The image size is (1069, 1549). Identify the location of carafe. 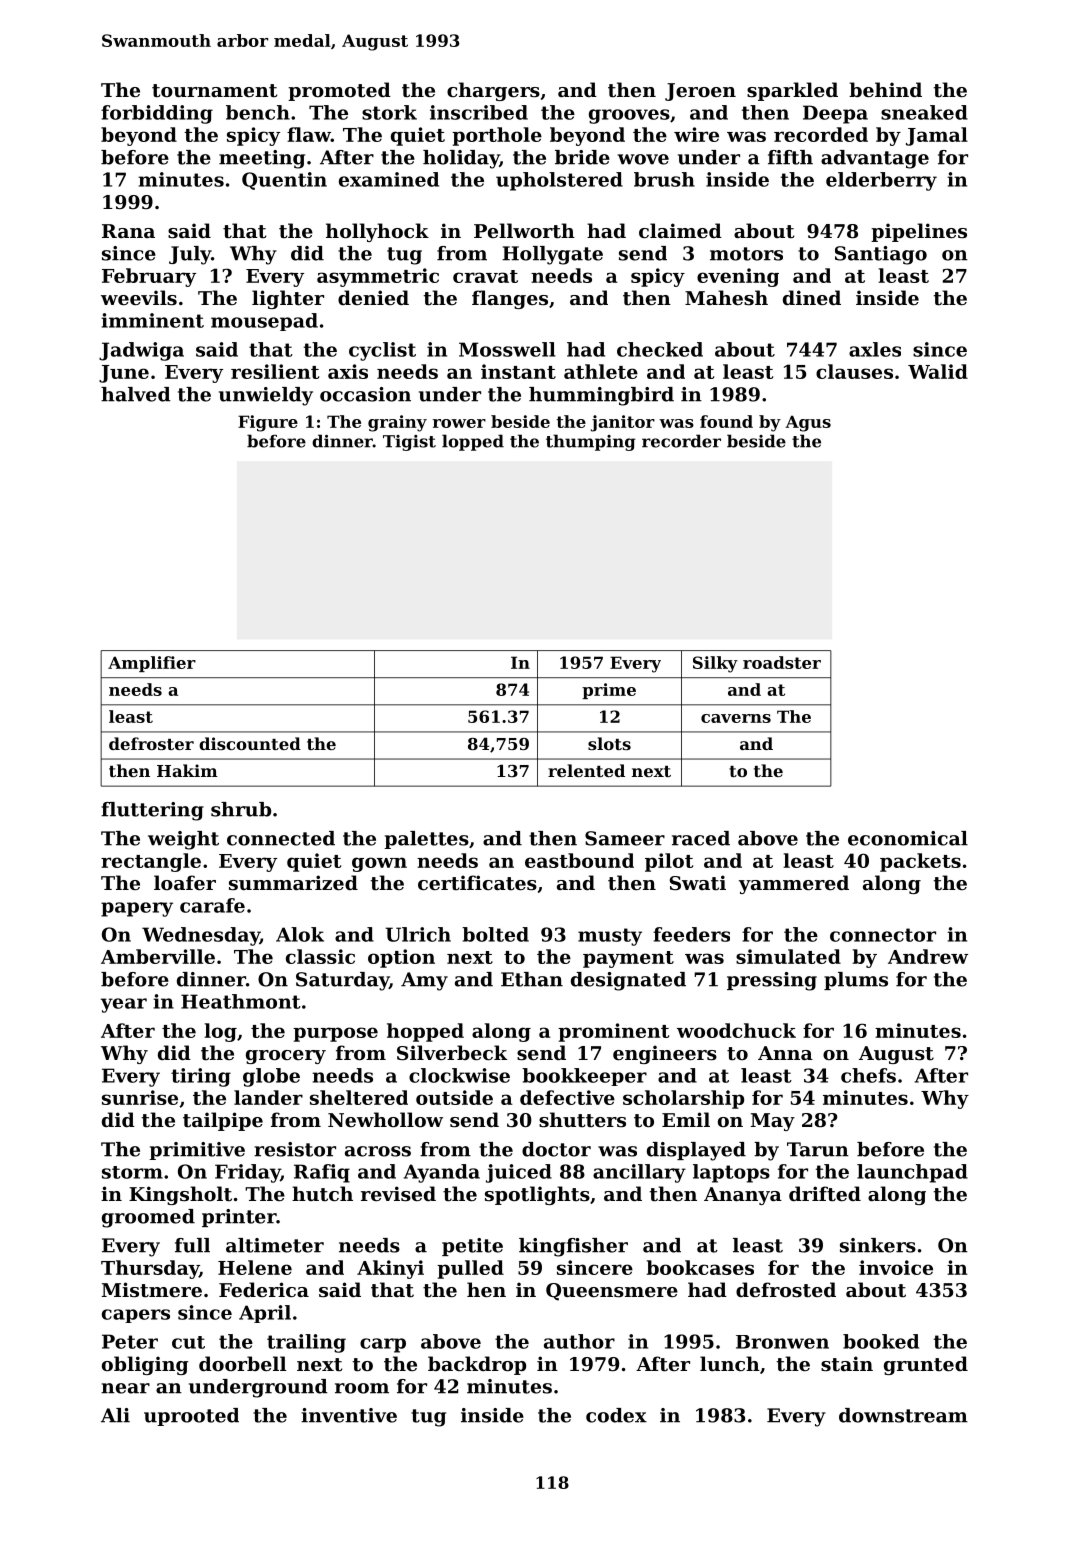
(212, 905).
